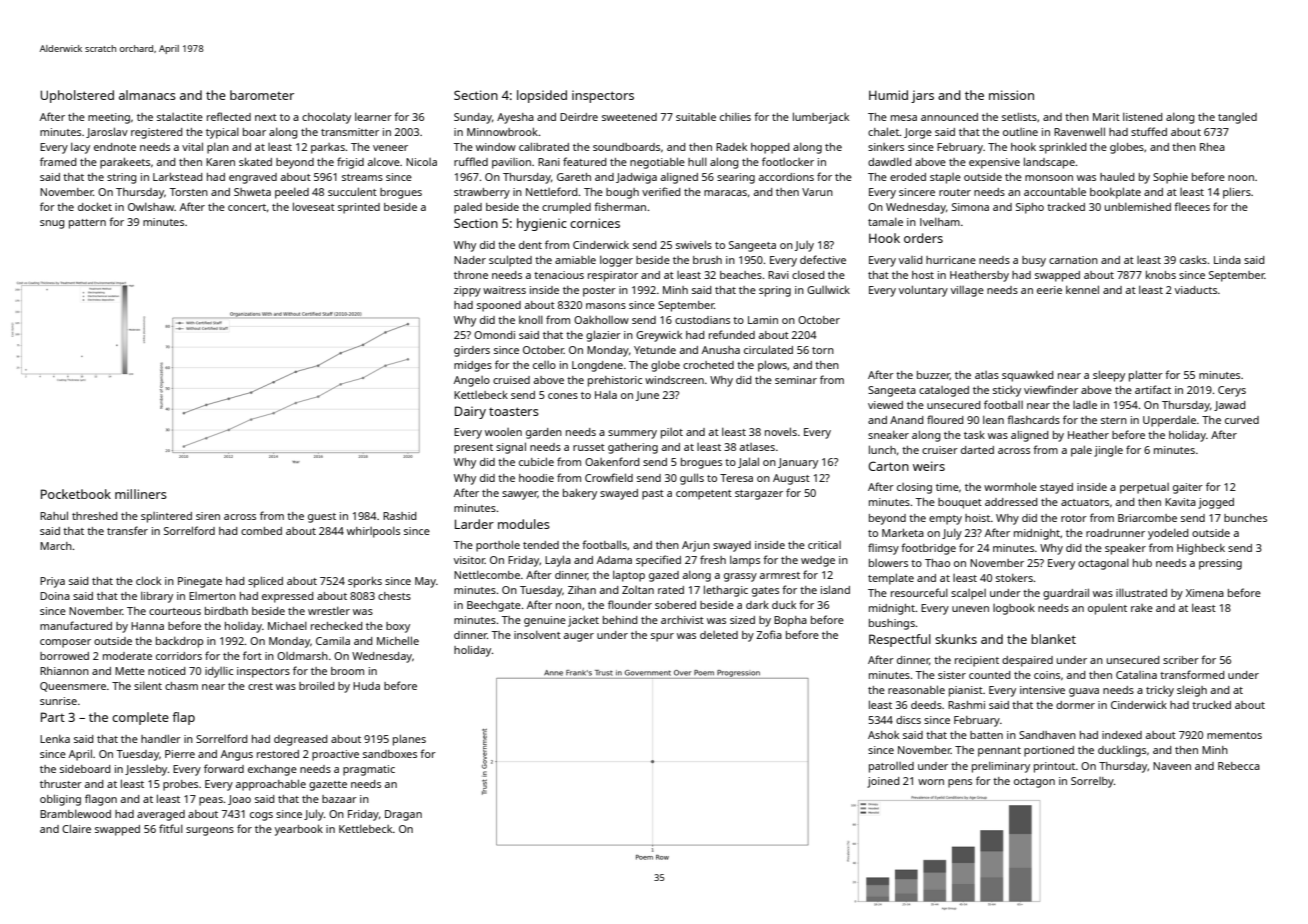  What do you see at coordinates (261, 816) in the screenshot?
I see `cogs` at bounding box center [261, 816].
